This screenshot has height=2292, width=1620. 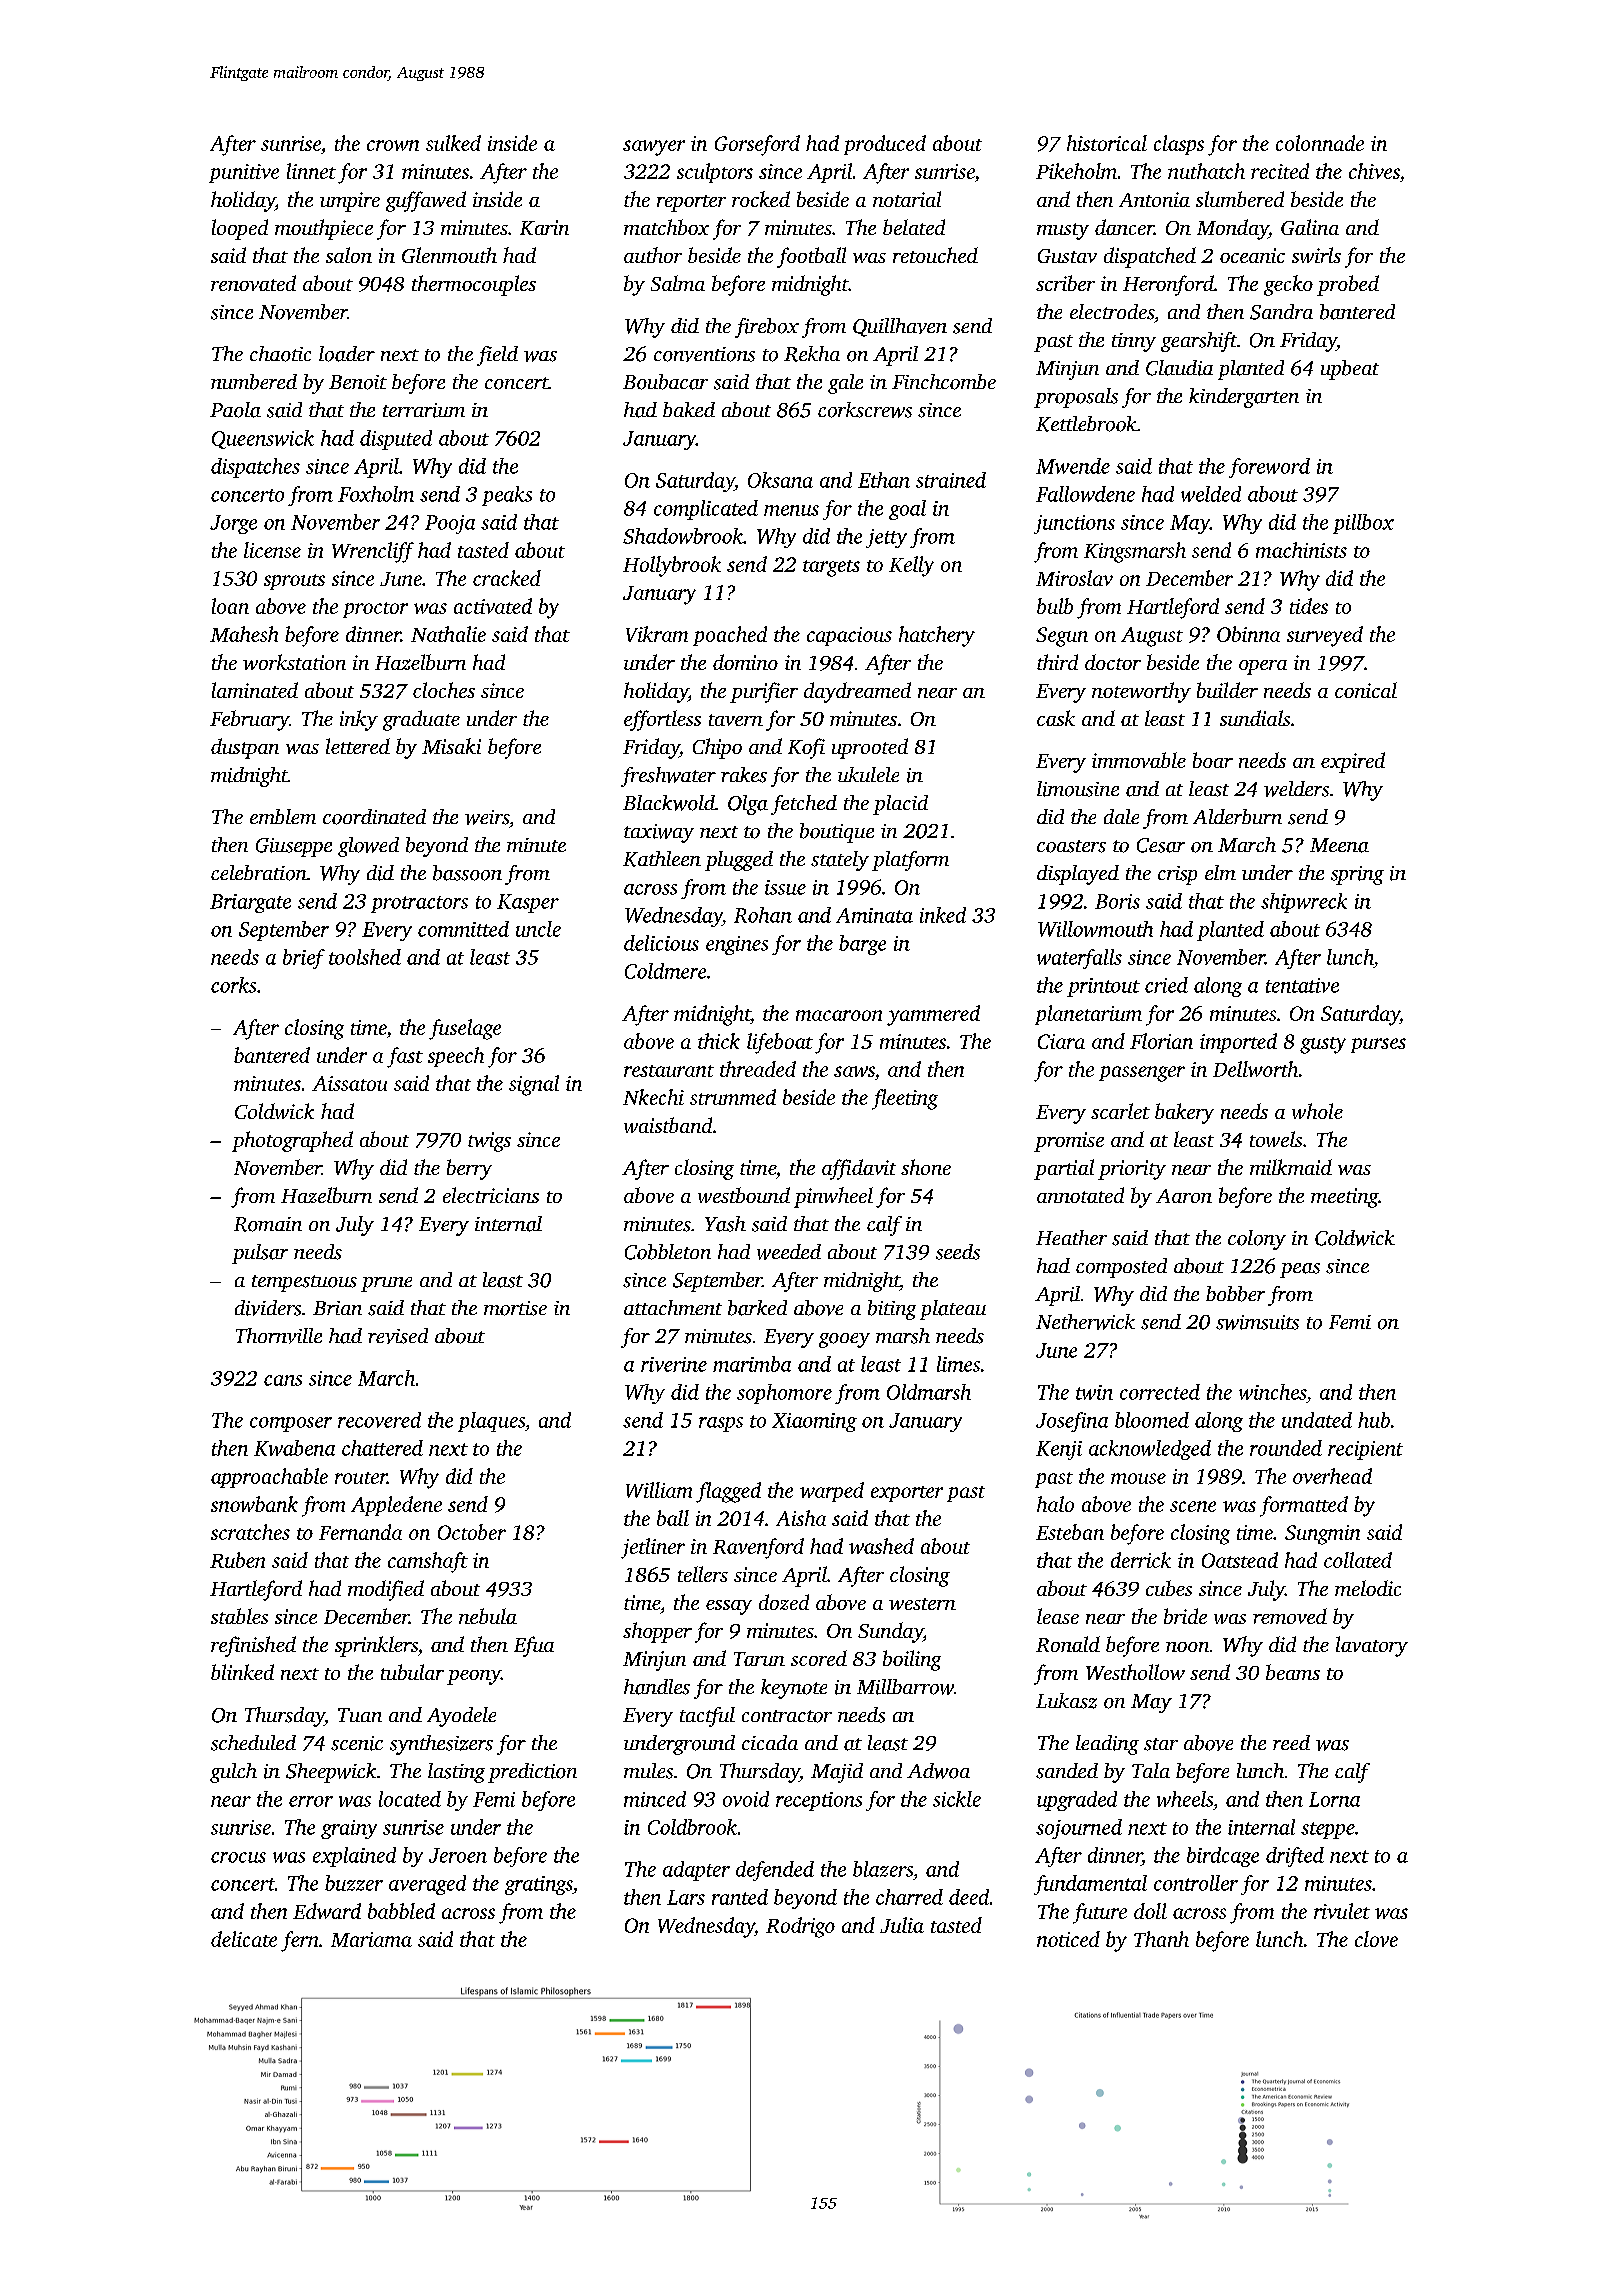 I want to click on Brian, so click(x=337, y=1308).
